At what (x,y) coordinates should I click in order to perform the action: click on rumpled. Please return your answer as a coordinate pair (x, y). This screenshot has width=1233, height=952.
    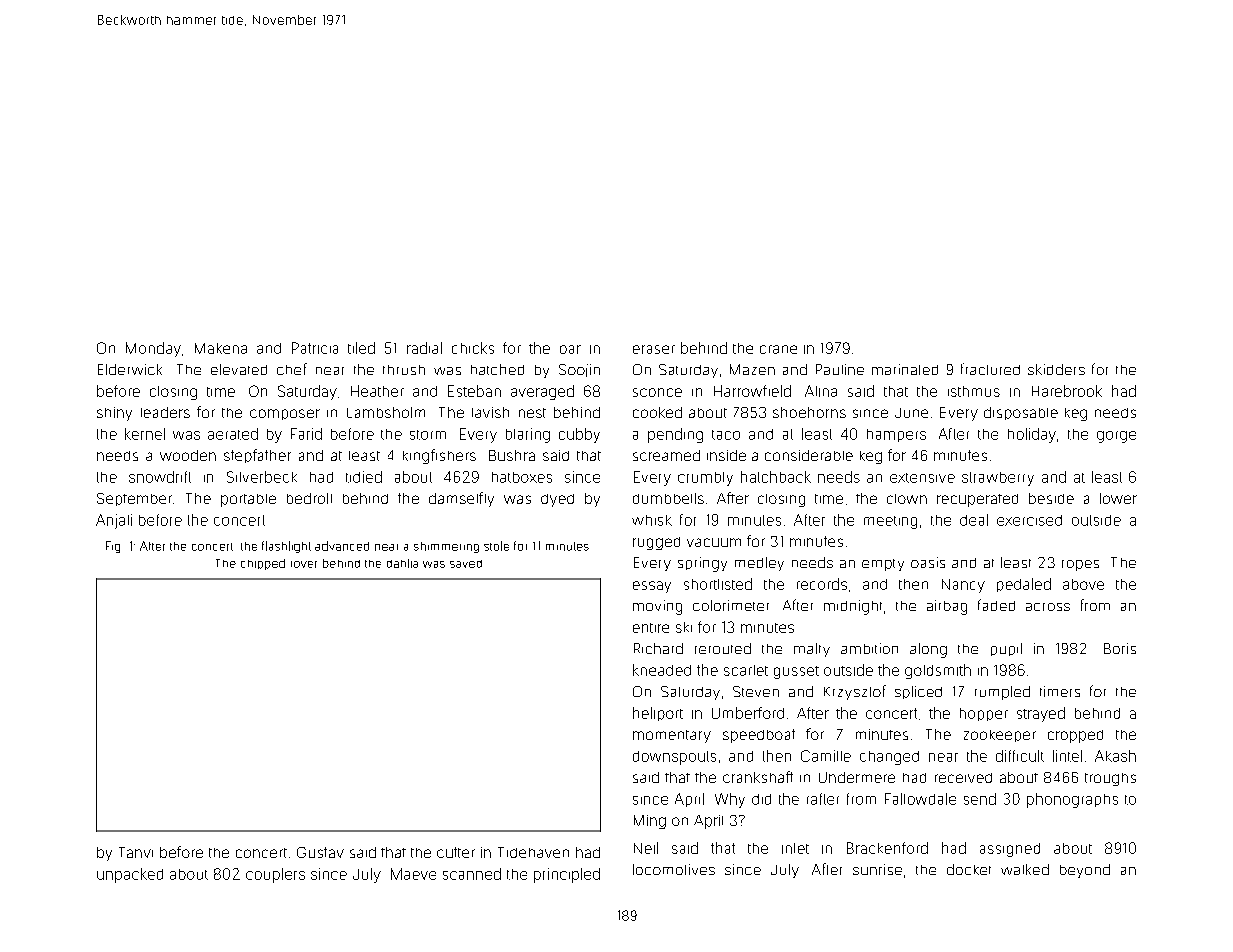
    Looking at the image, I should click on (1002, 693).
